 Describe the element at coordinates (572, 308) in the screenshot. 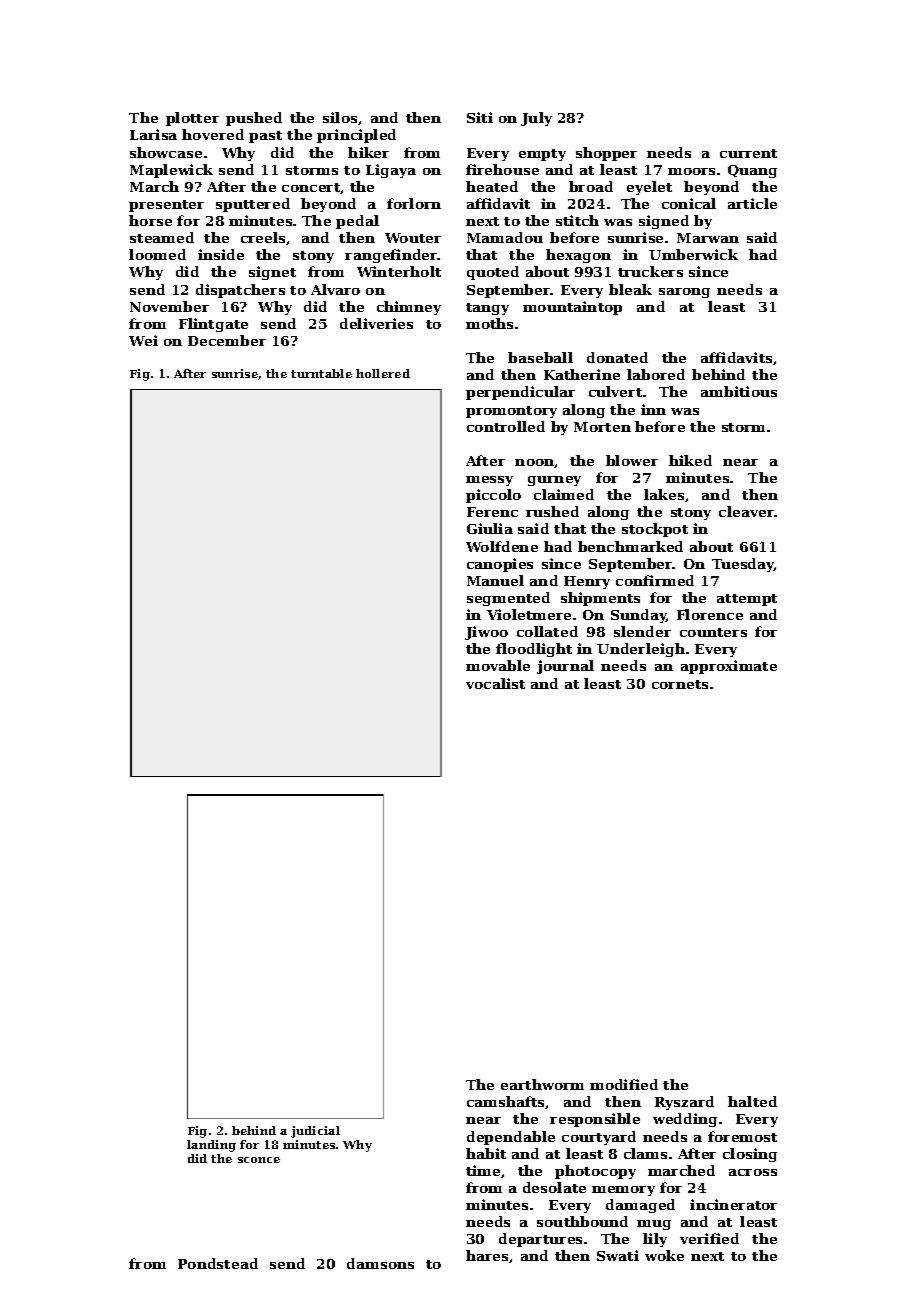

I see `mountaintop` at that location.
